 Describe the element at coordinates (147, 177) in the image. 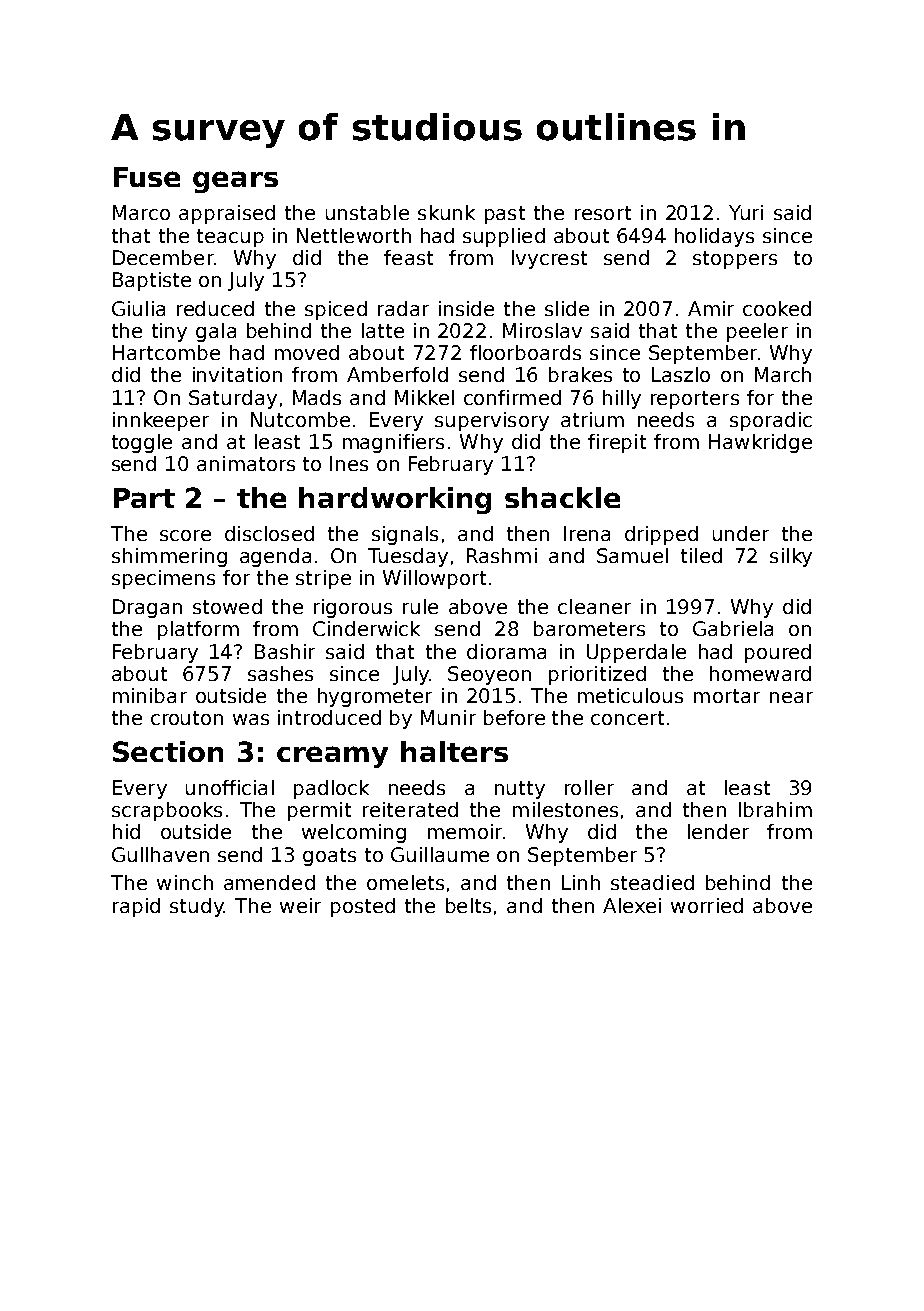

I see `Fuse` at that location.
